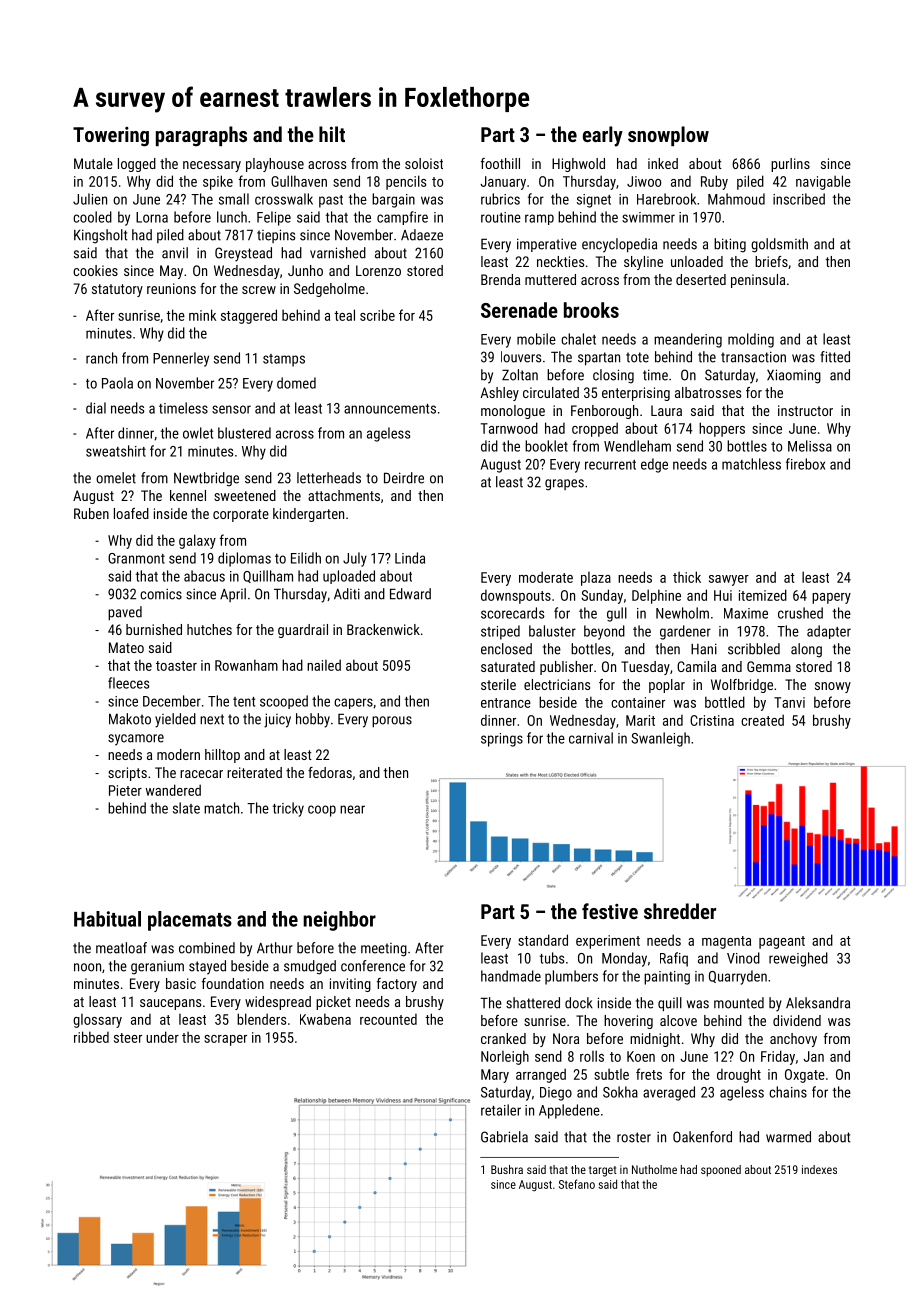  What do you see at coordinates (546, 577) in the screenshot?
I see `moderate` at bounding box center [546, 577].
